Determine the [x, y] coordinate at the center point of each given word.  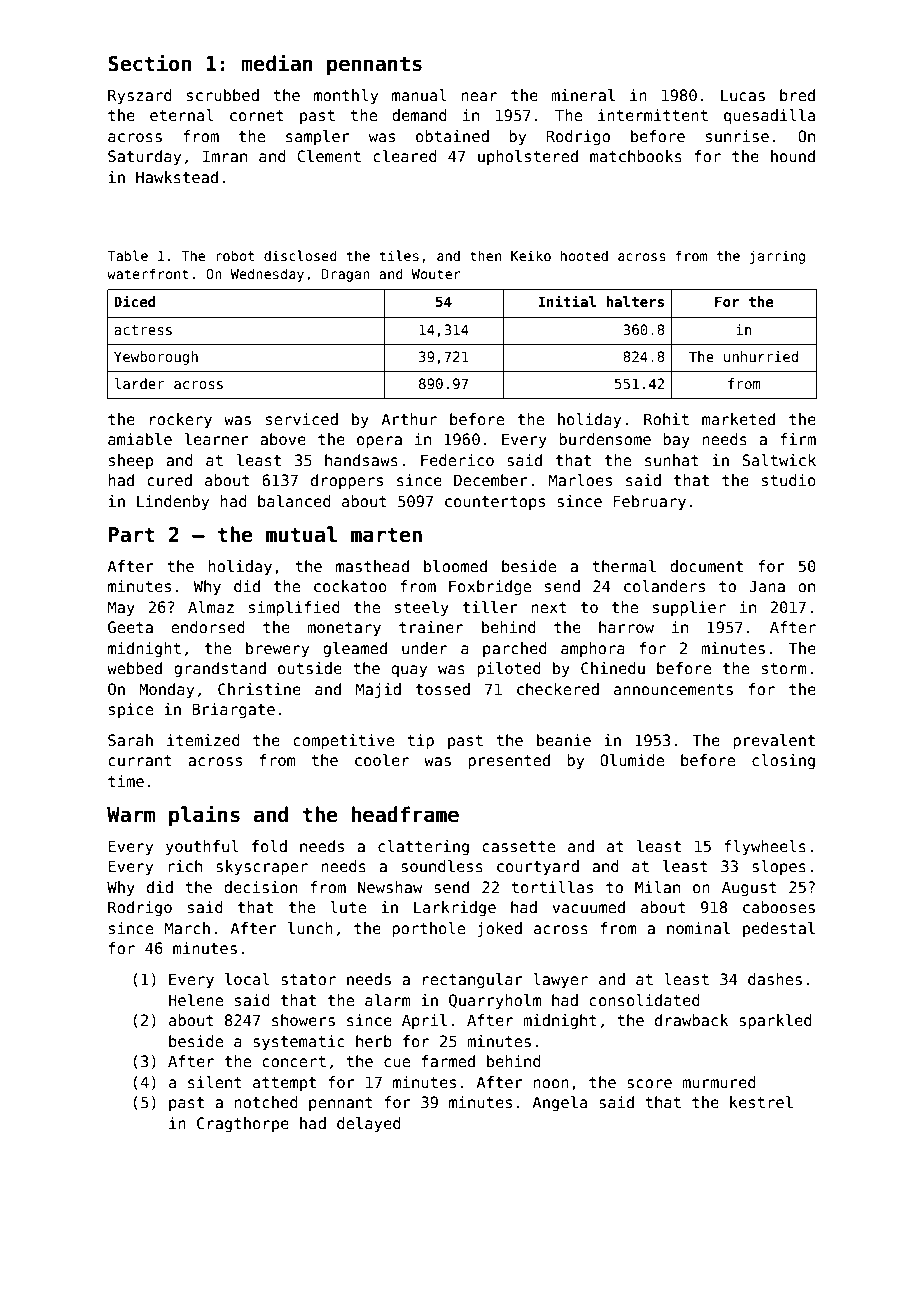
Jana [767, 586]
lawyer [560, 980]
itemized [203, 740]
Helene [196, 1000]
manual [419, 95]
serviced [302, 419]
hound [793, 156]
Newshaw [390, 887]
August [749, 888]
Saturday [144, 157]
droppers [347, 481]
